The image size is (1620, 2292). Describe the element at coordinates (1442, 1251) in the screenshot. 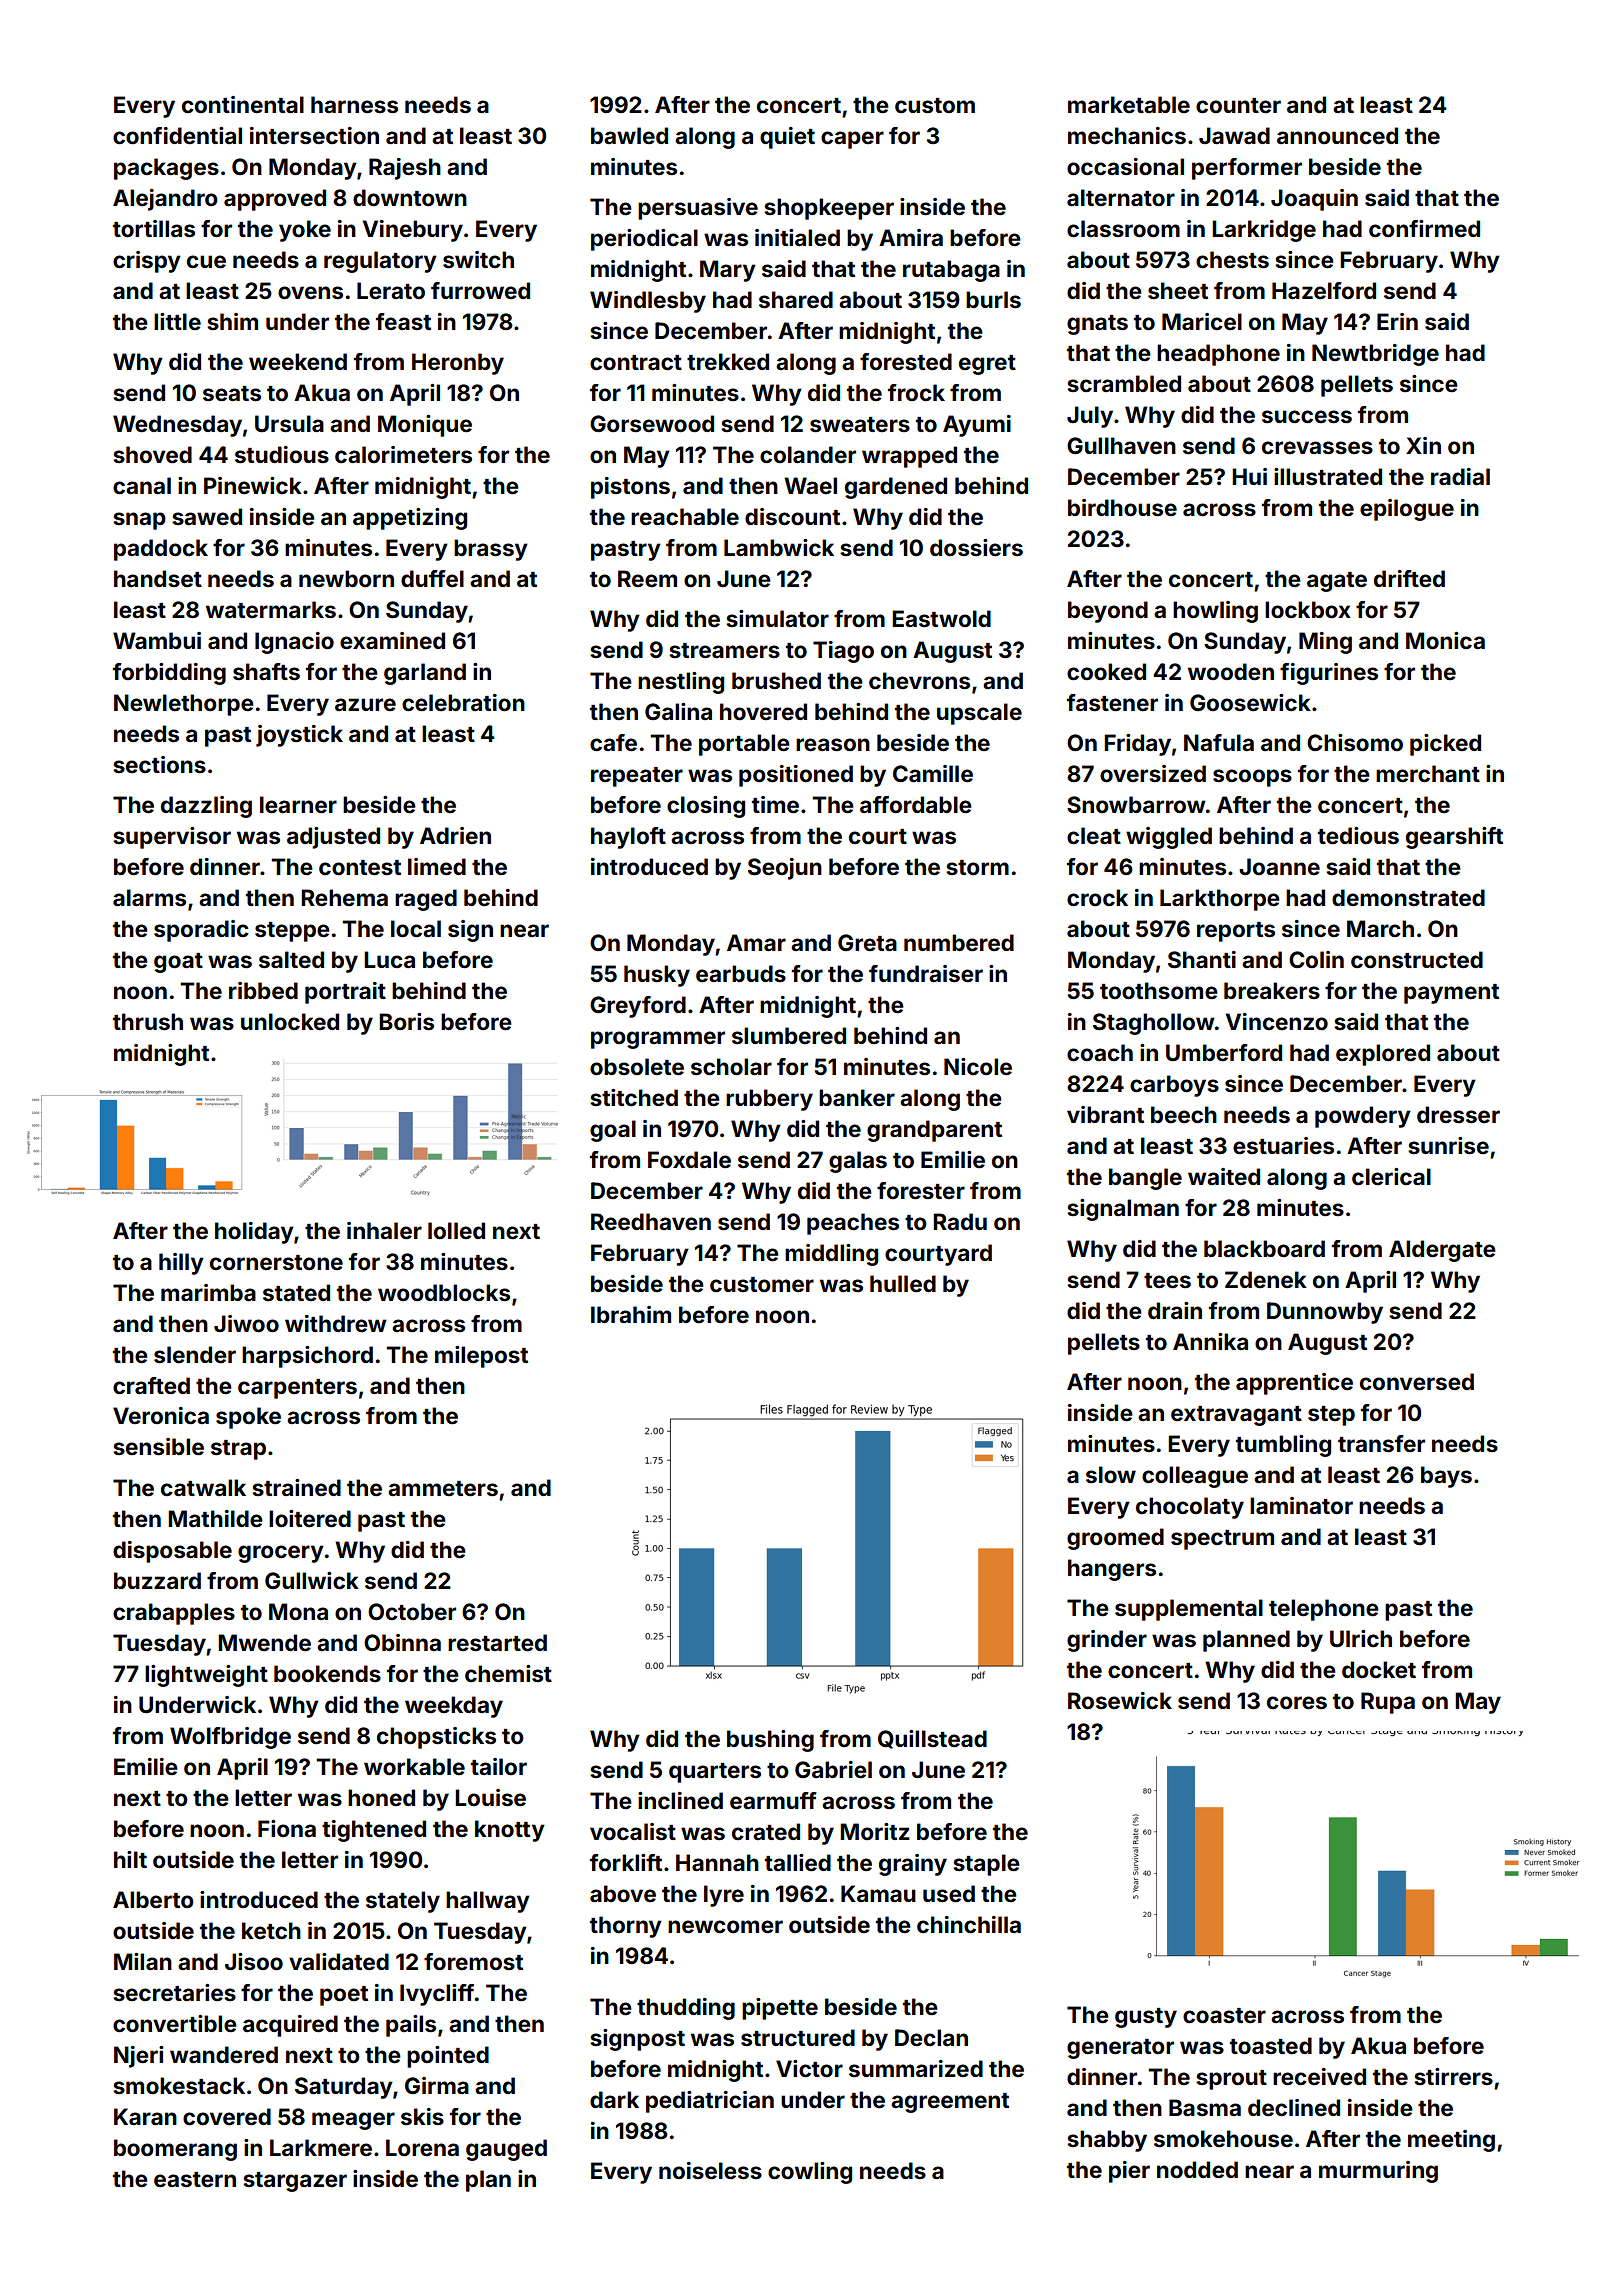

I see `Aldergate` at that location.
